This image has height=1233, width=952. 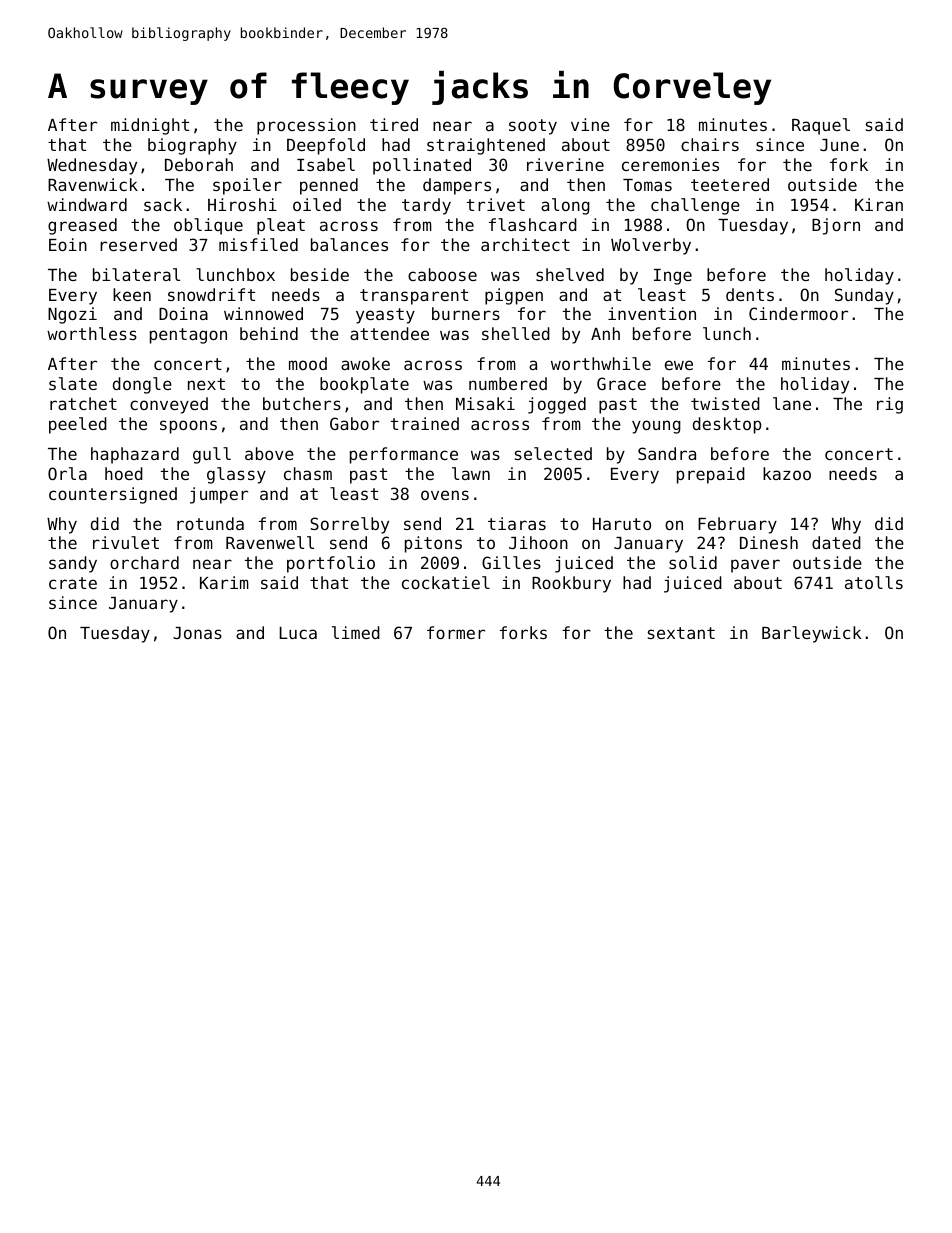 I want to click on chasm, so click(x=308, y=473).
